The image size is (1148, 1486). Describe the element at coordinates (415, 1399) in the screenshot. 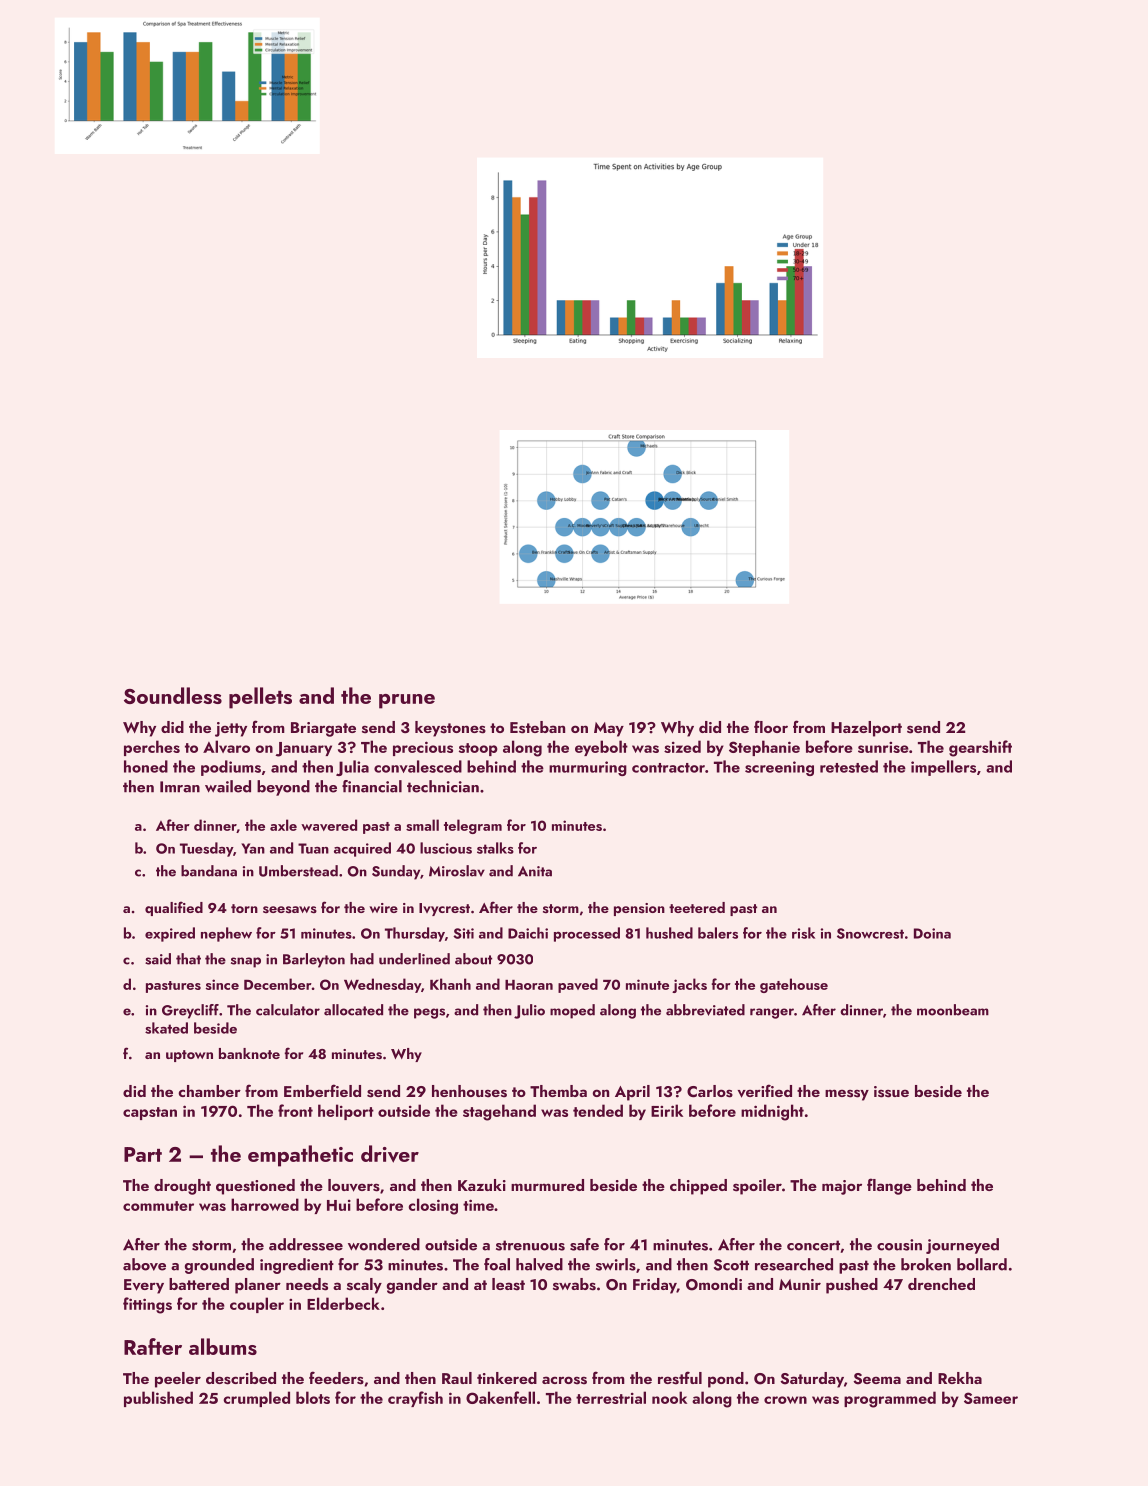

I see `crayfish` at that location.
